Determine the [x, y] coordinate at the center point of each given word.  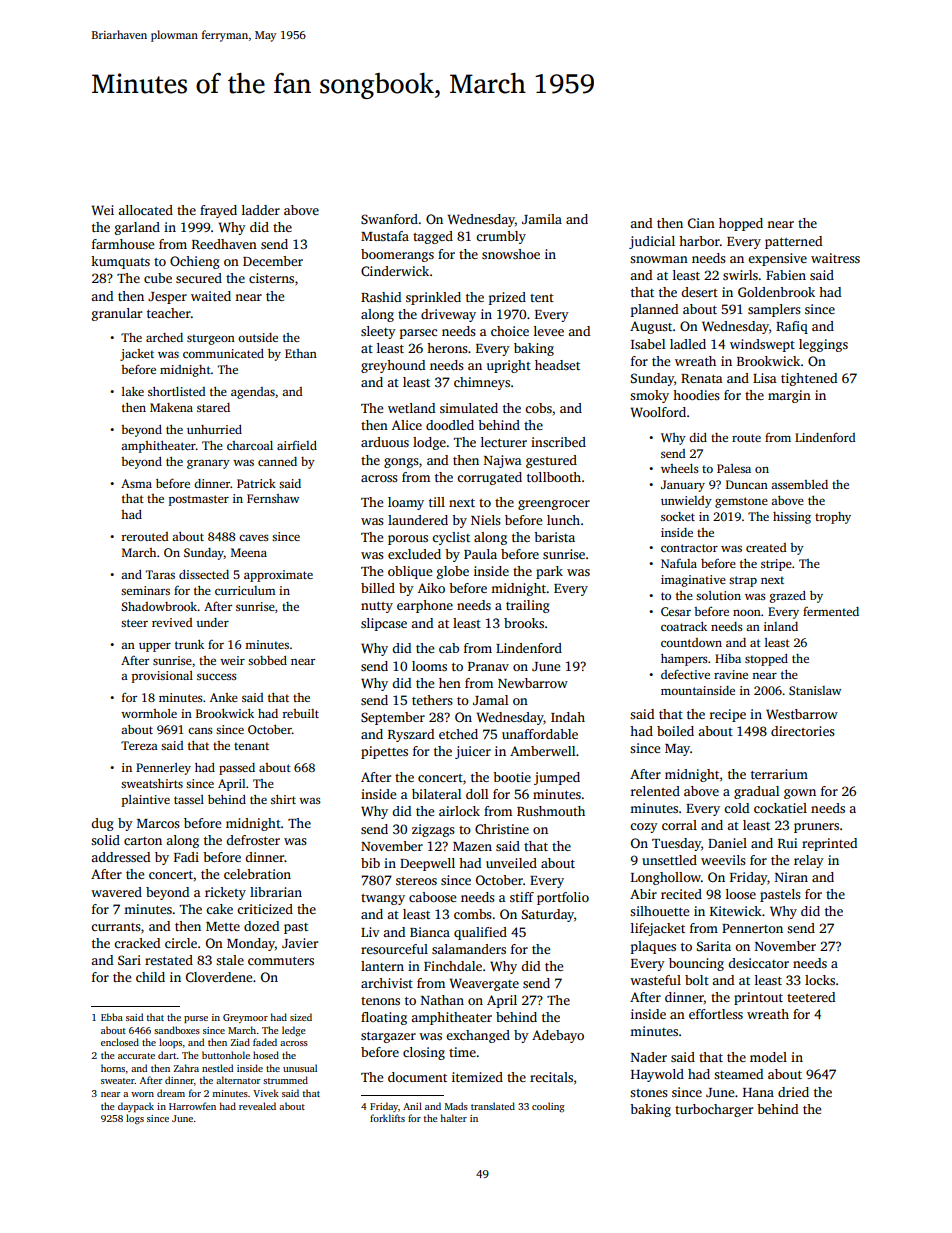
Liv [370, 932]
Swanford [389, 219]
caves [254, 537]
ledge [294, 1031]
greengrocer [554, 505]
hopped [741, 224]
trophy [833, 518]
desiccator [758, 963]
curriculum [245, 590]
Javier [300, 943]
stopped [766, 660]
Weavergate [484, 984]
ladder [261, 210]
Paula [480, 554]
